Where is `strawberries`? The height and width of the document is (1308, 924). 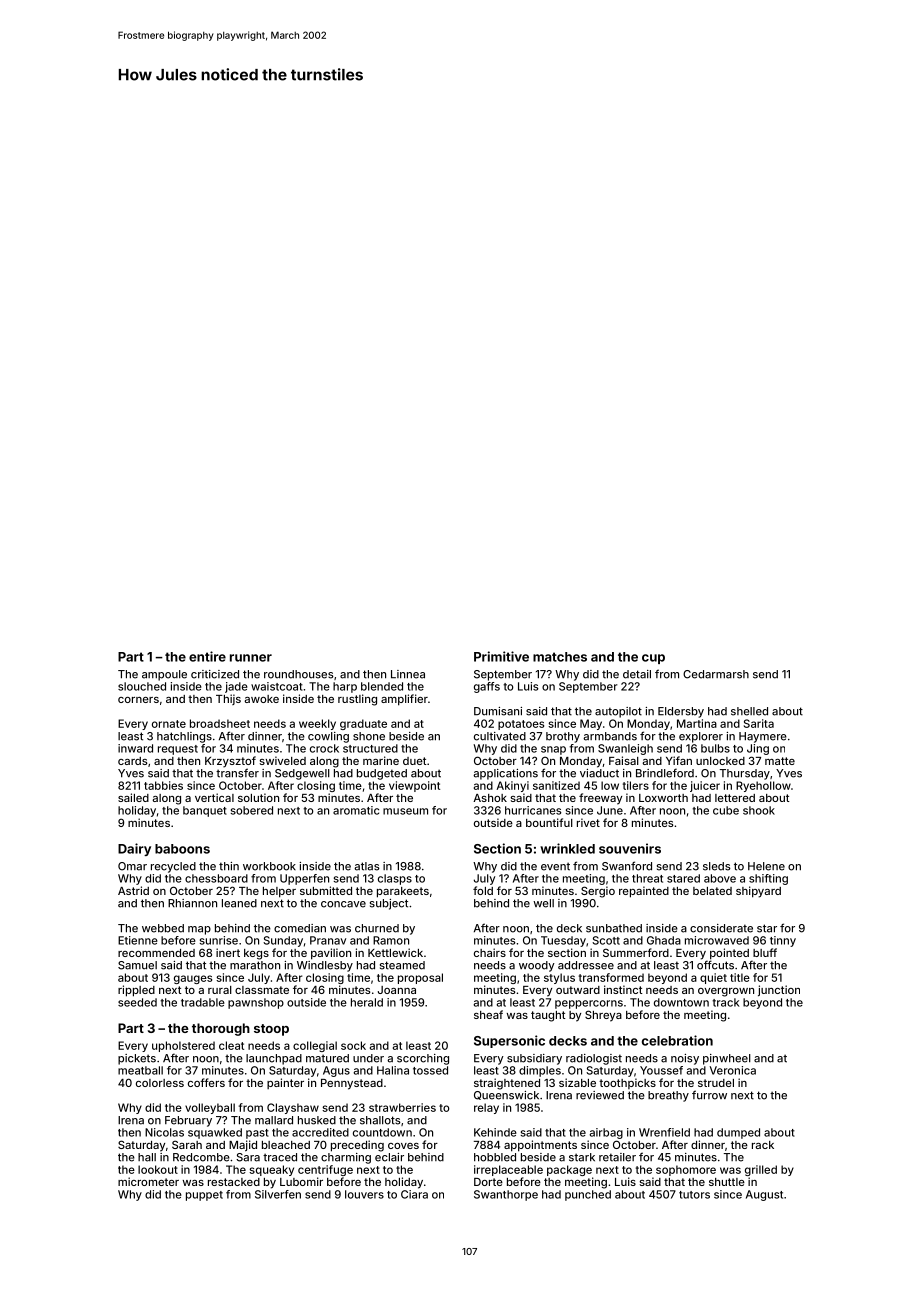
strawberries is located at coordinates (402, 1107).
